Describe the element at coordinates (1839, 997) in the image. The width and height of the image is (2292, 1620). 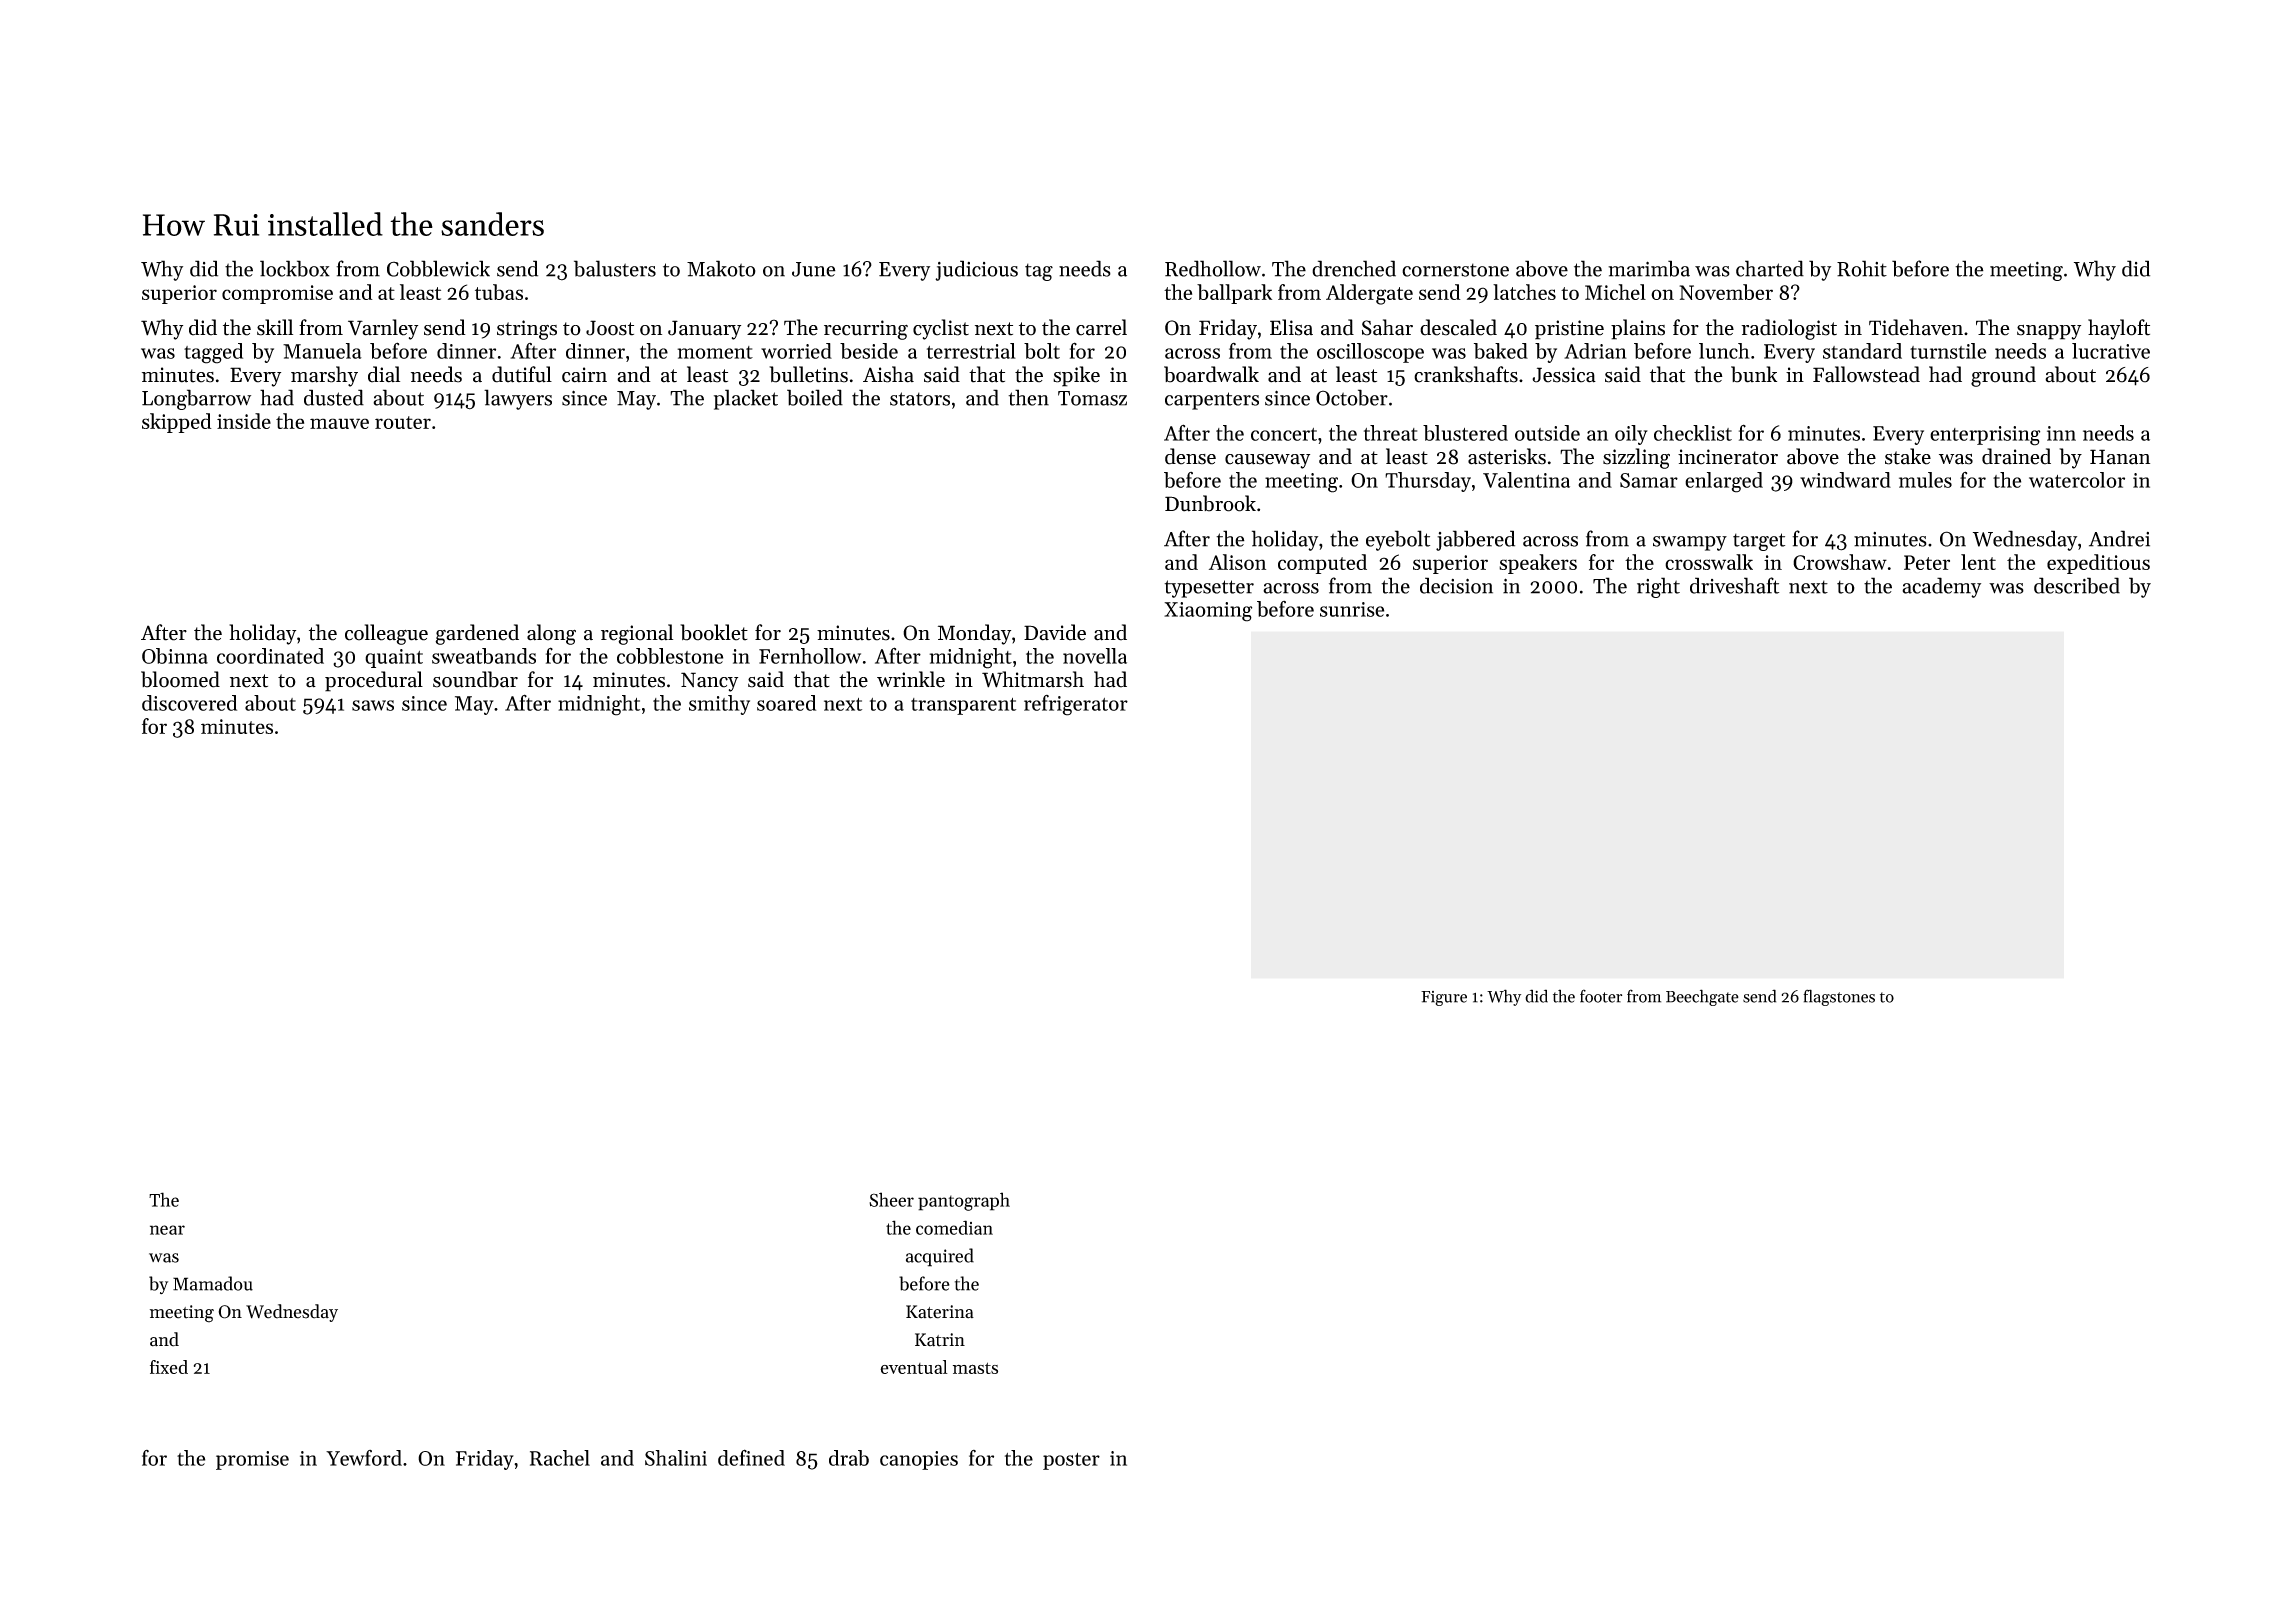
I see `flagstones` at that location.
